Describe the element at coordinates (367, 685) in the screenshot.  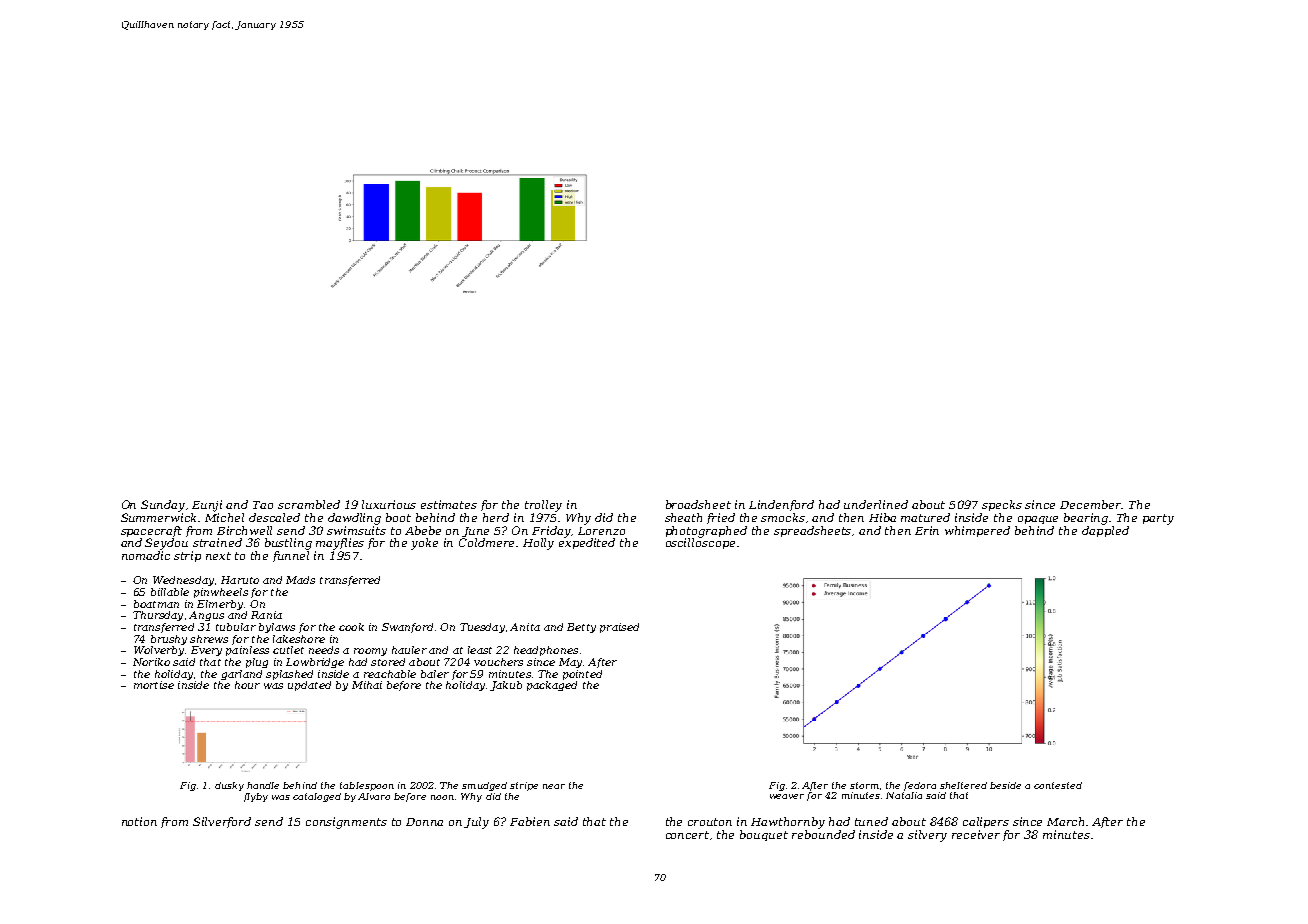
I see `Mihai` at that location.
